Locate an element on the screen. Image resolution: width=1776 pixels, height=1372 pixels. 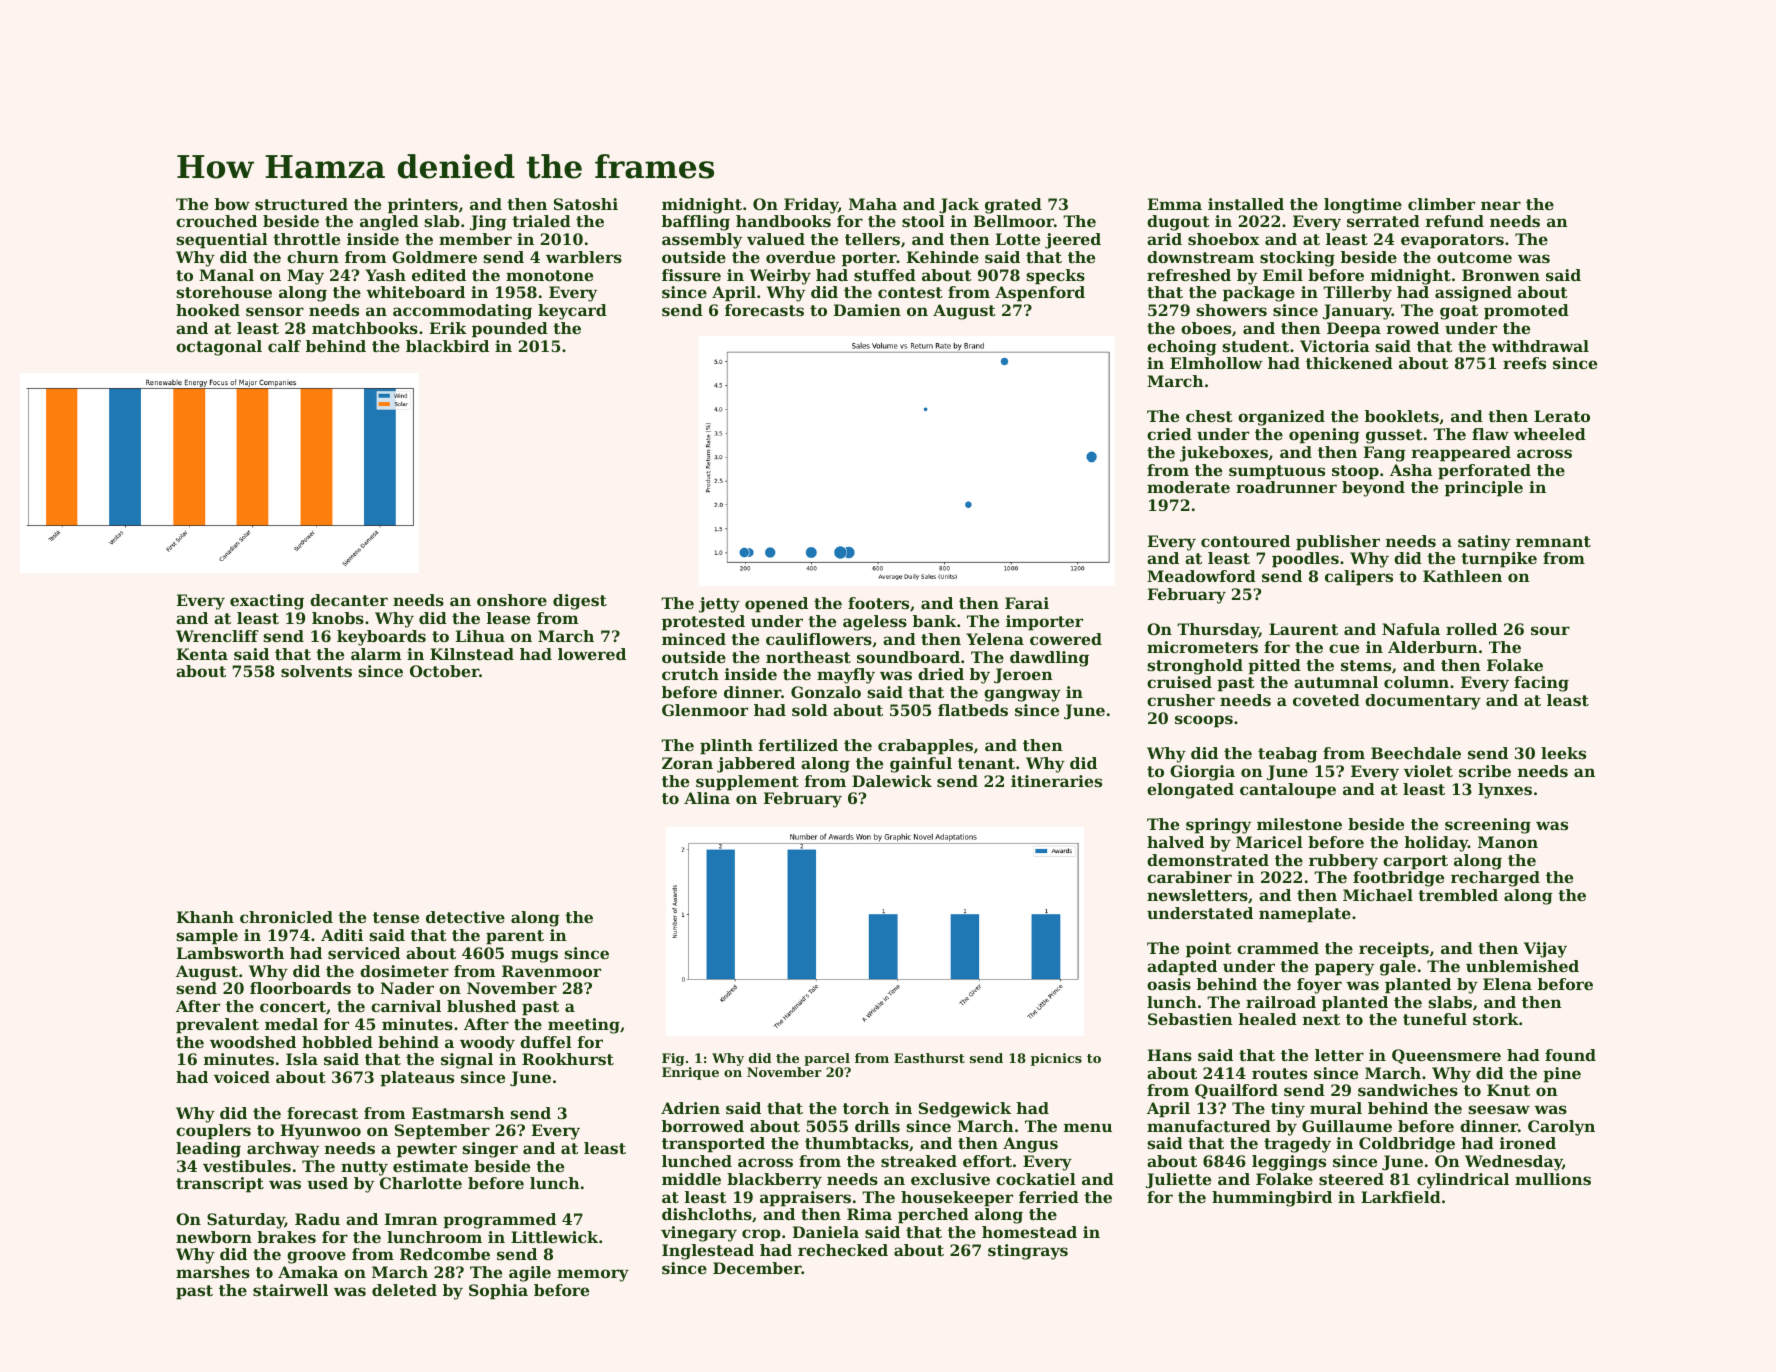
thumbtacks is located at coordinates (857, 1143).
